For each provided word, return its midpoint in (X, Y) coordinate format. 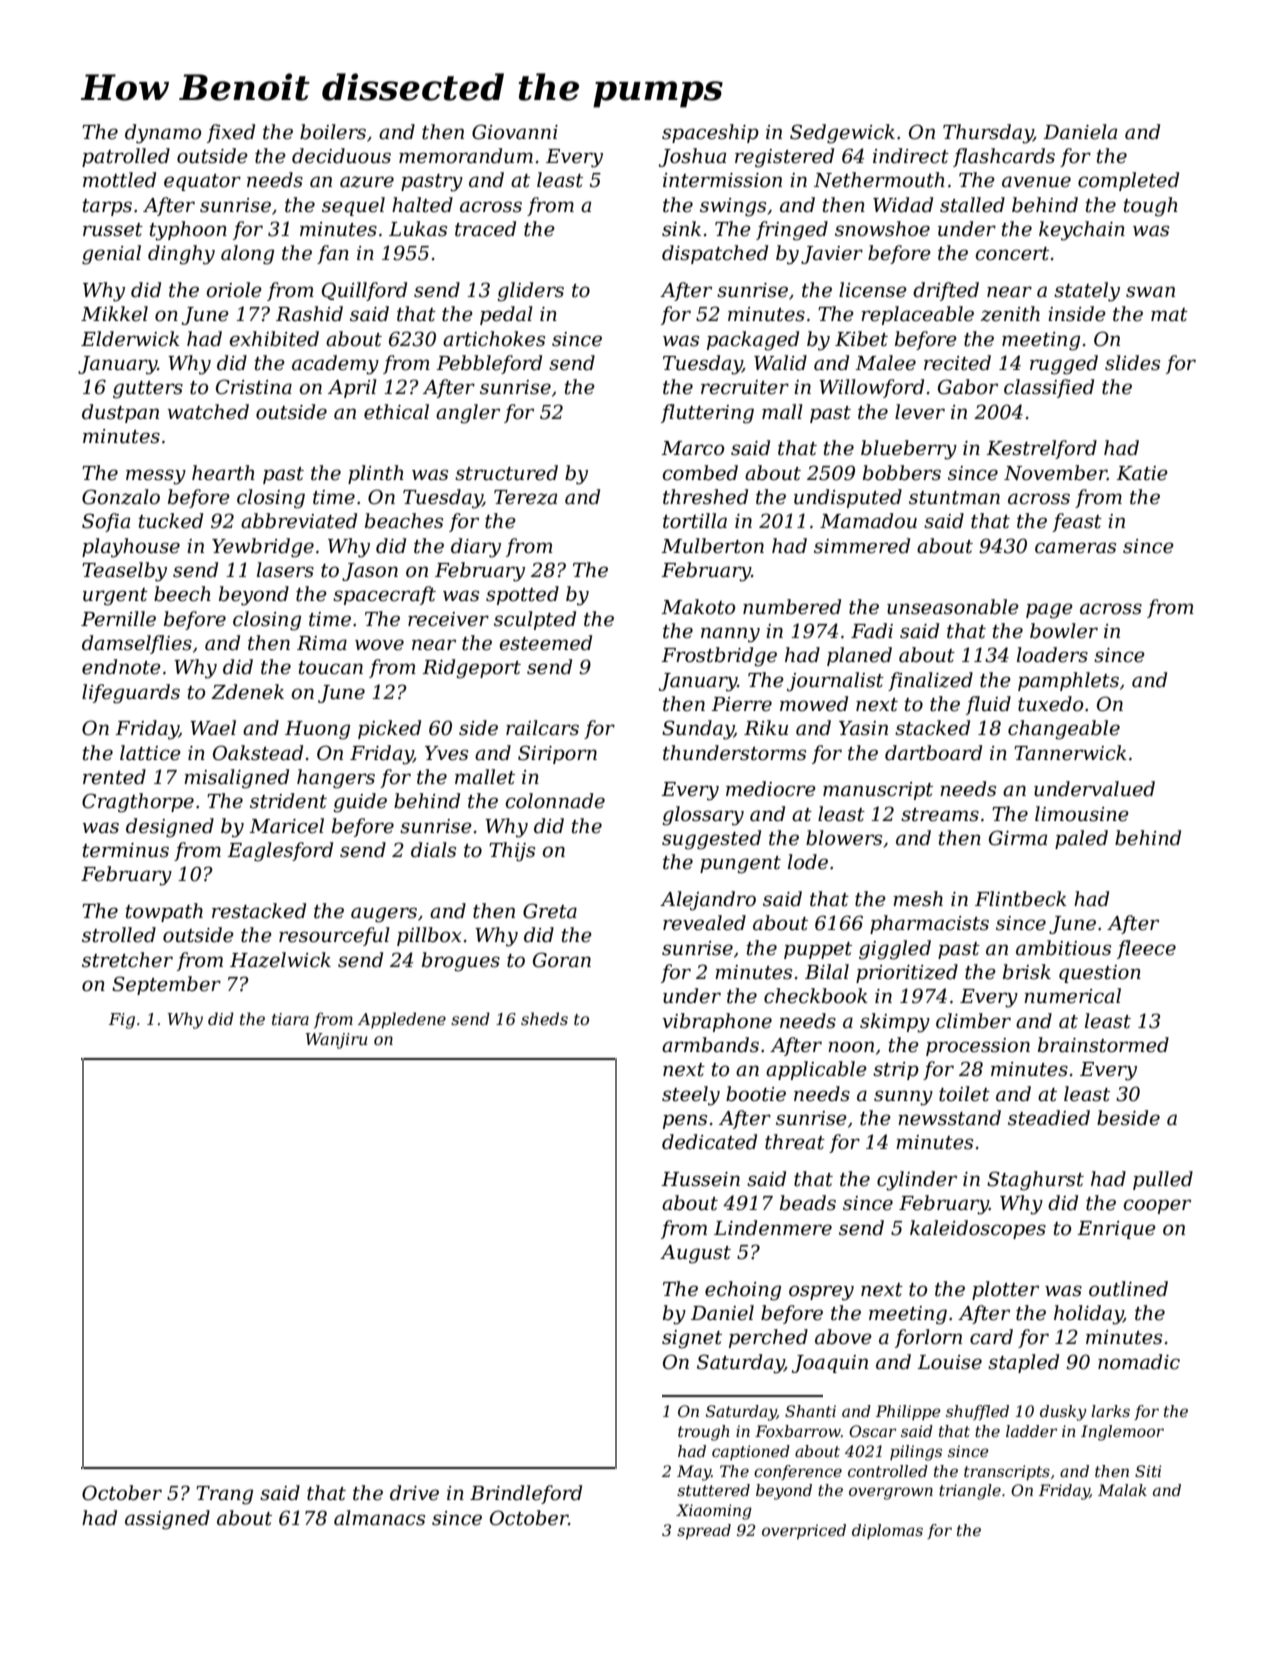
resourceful (334, 936)
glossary (703, 816)
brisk (1027, 972)
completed (1128, 181)
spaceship (710, 133)
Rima (322, 643)
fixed (231, 133)
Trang (224, 1495)
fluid (988, 705)
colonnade (555, 801)
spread (704, 1531)
